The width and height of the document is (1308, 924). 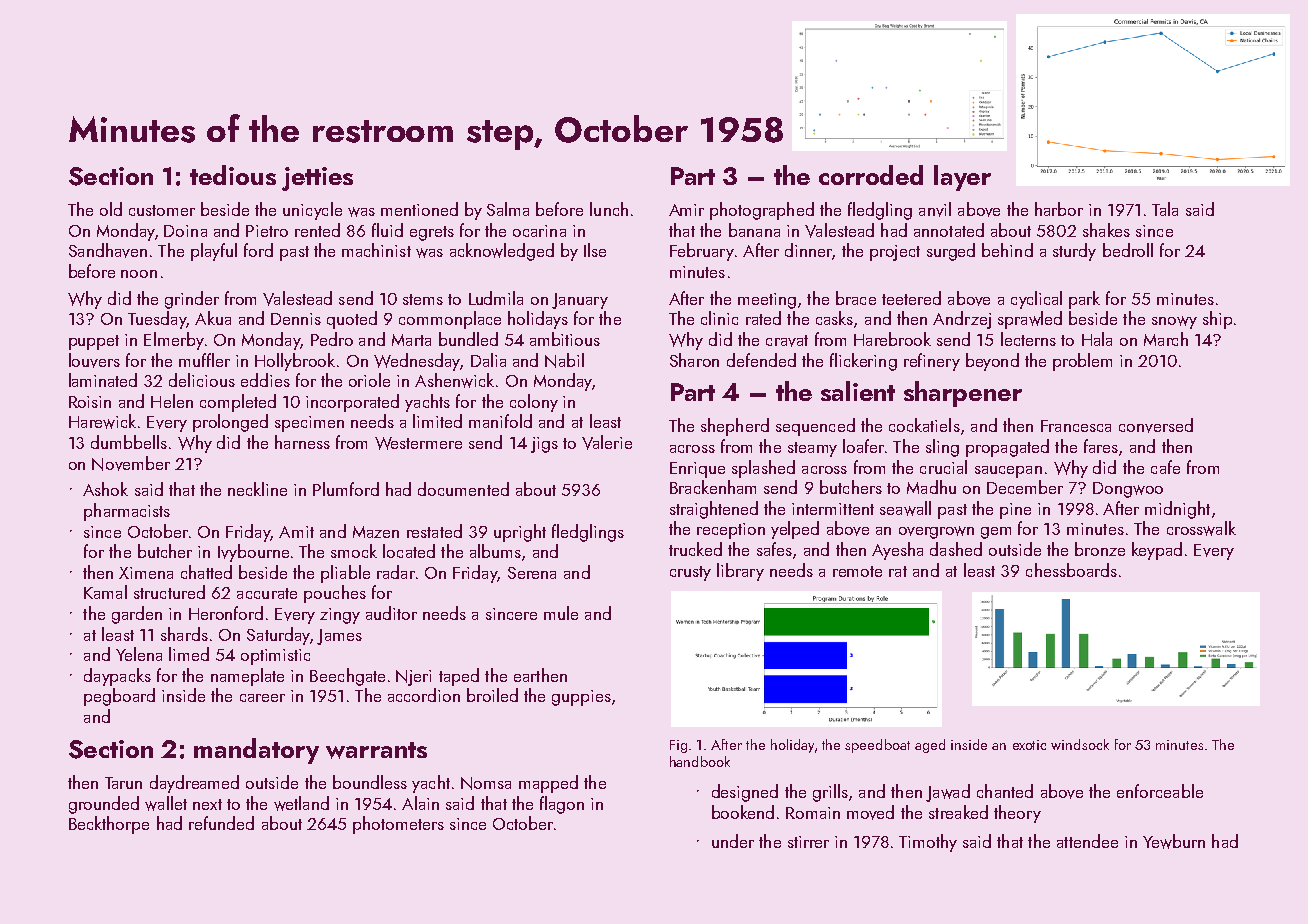 What do you see at coordinates (911, 298) in the document?
I see `teetered` at bounding box center [911, 298].
